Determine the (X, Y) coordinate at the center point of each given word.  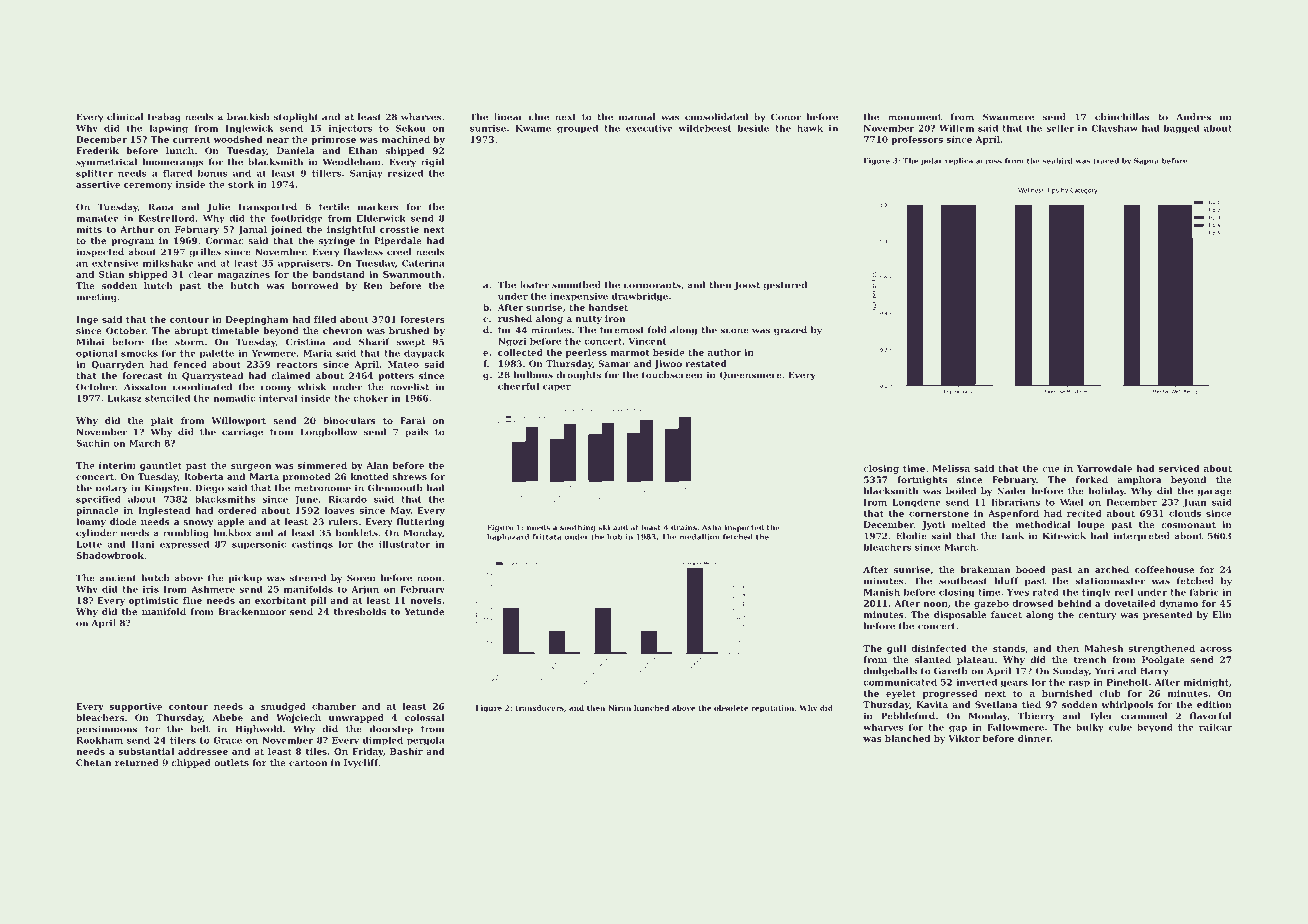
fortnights (922, 480)
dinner (1034, 738)
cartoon (308, 763)
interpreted (1141, 536)
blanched (907, 738)
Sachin (93, 443)
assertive (98, 184)
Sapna (1146, 161)
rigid (432, 162)
